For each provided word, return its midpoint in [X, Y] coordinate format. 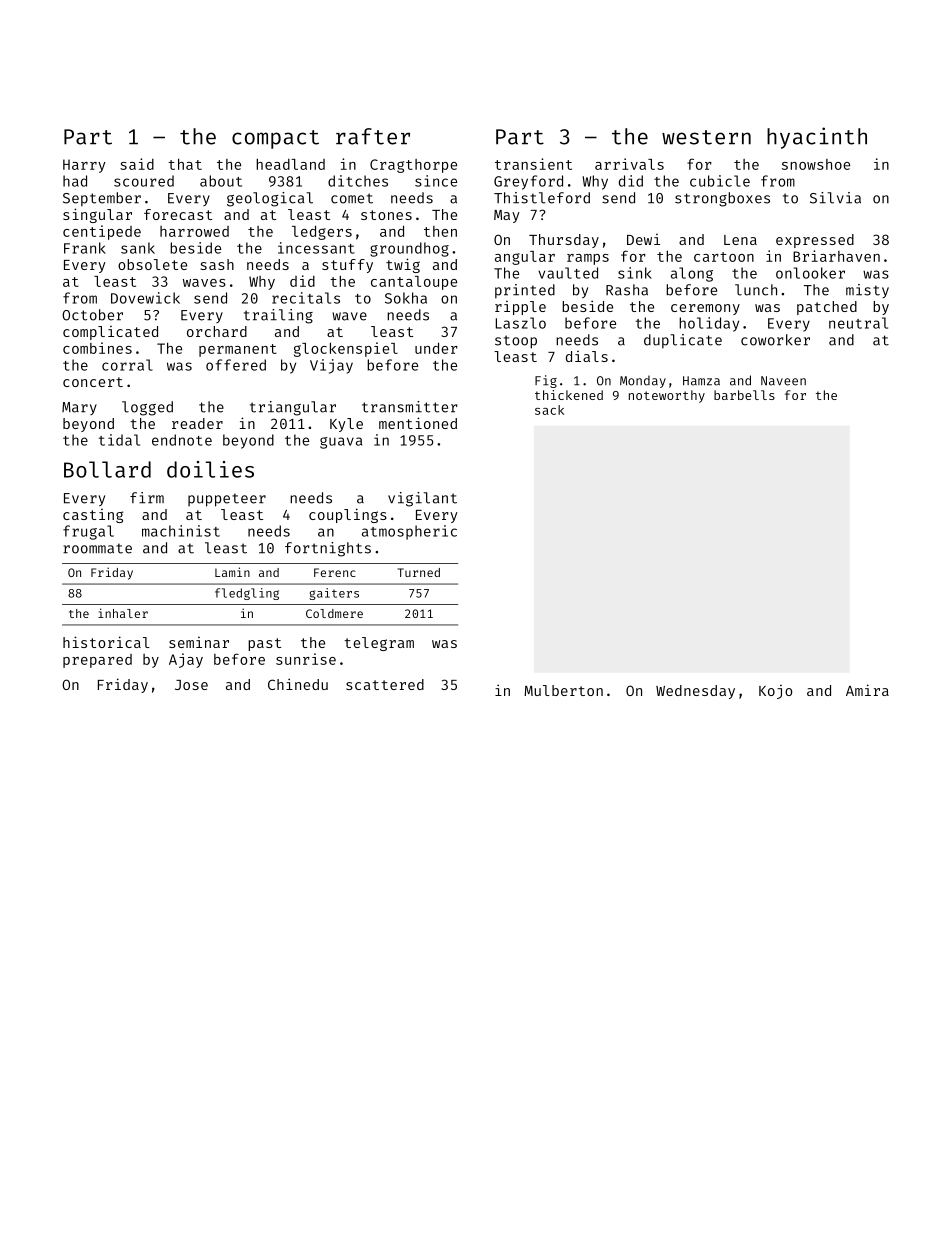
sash [217, 264]
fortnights [328, 549]
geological [270, 199]
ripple [520, 308]
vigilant [422, 499]
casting [93, 516]
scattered [385, 684]
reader [197, 423]
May [507, 216]
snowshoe [816, 164]
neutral [858, 323]
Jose [191, 685]
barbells [744, 395]
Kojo [775, 692]
